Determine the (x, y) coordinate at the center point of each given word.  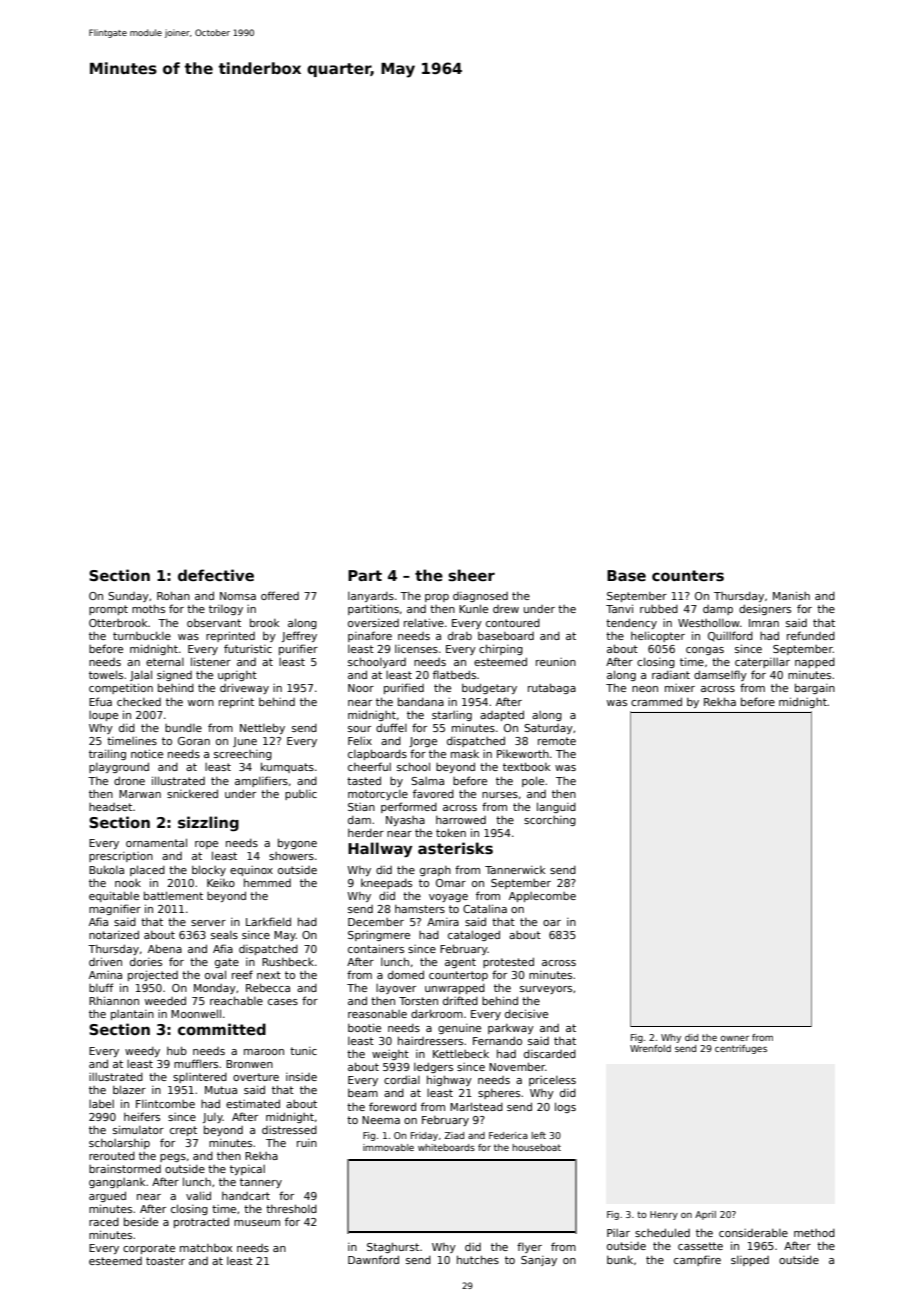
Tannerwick (515, 870)
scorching (550, 821)
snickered (192, 793)
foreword (392, 1106)
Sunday (128, 597)
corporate (149, 1249)
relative (424, 622)
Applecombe (542, 897)
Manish (791, 595)
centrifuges (741, 1049)
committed (222, 1029)
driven (105, 961)
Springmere (379, 936)
